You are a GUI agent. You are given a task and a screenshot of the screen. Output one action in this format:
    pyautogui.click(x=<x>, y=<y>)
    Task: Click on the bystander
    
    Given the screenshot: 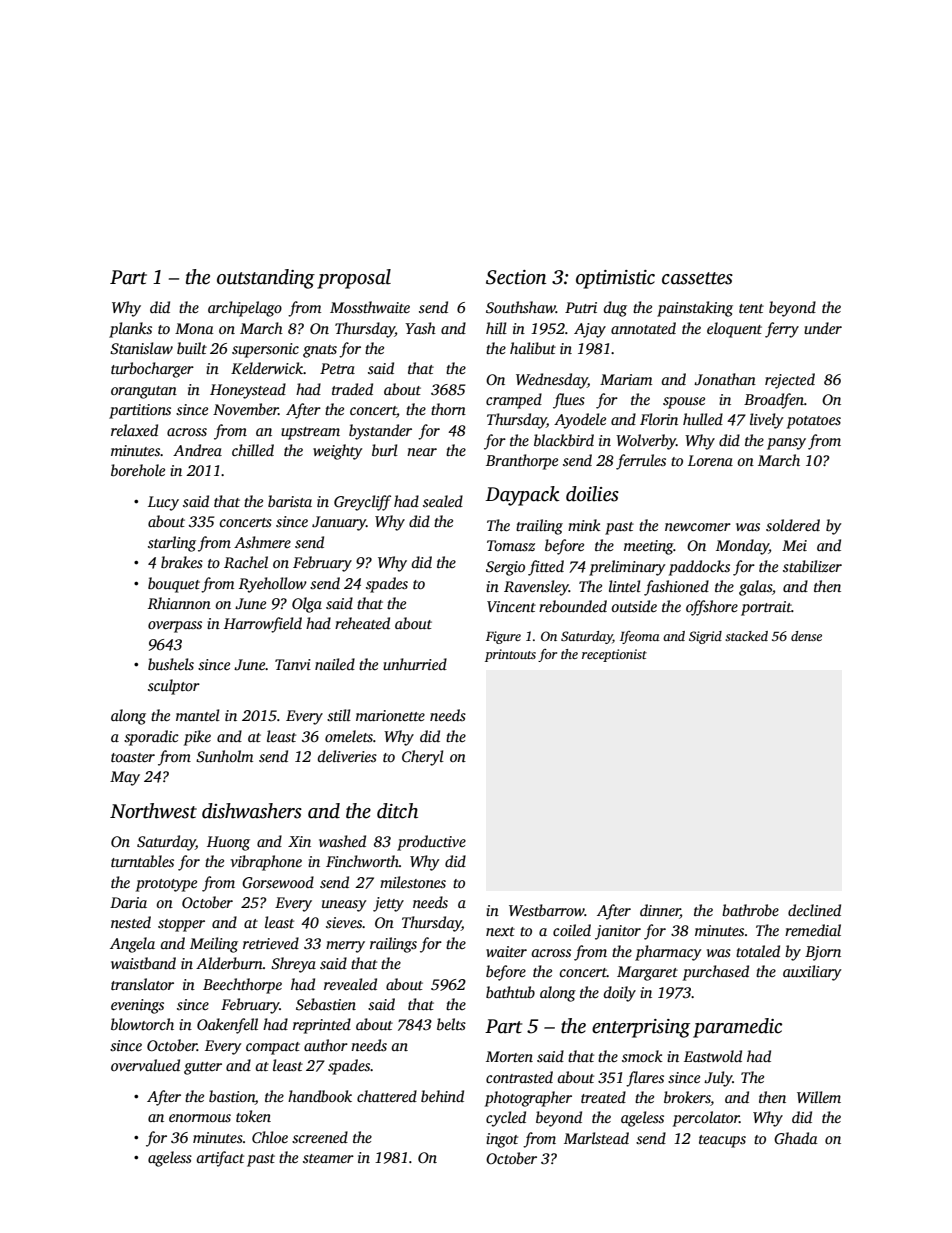 What is the action you would take?
    pyautogui.click(x=380, y=432)
